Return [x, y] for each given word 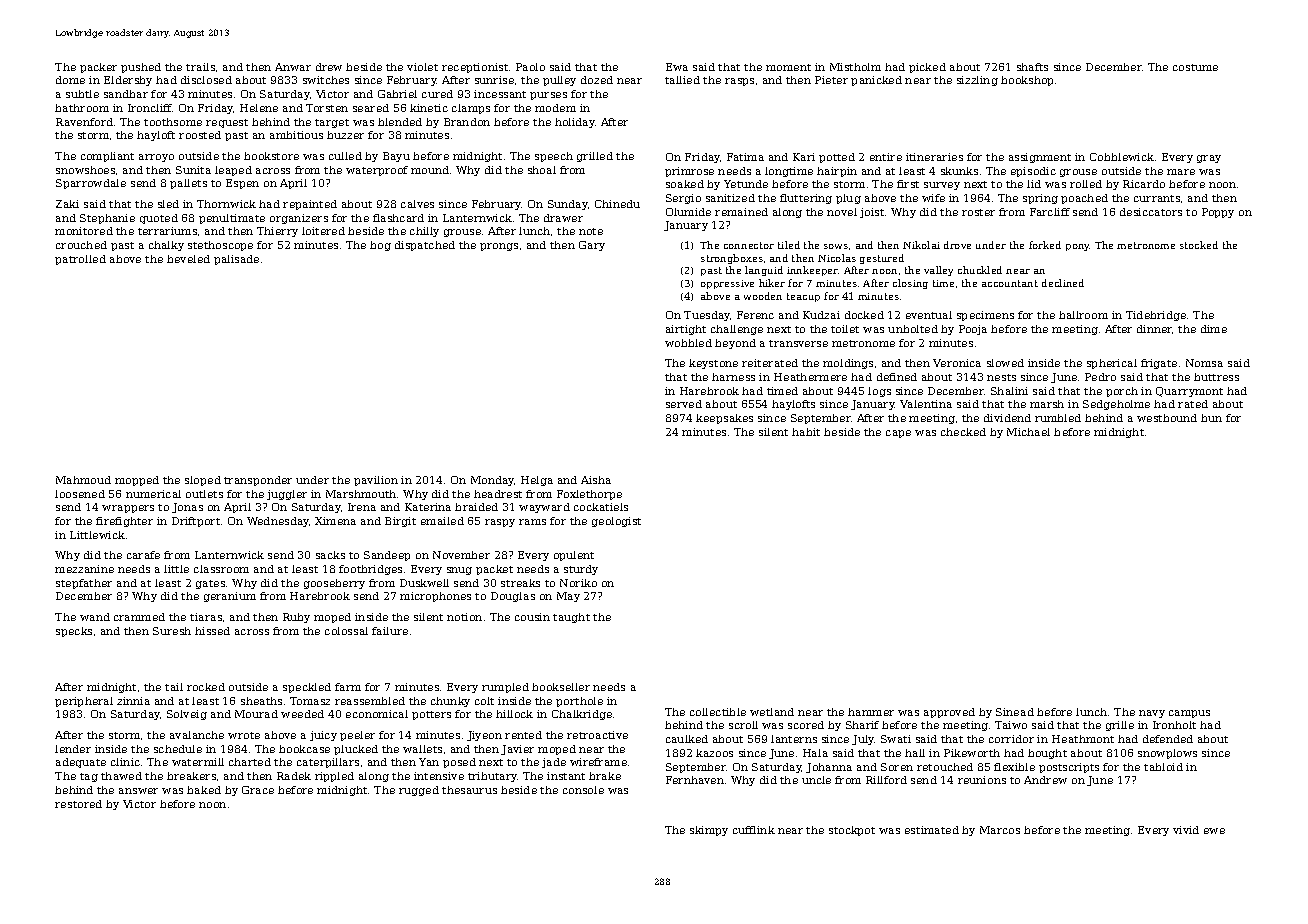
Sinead [1015, 712]
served [684, 404]
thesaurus [469, 790]
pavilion [376, 481]
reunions [982, 780]
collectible [718, 712]
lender [73, 749]
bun [1211, 418]
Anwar [293, 67]
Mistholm [855, 67]
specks [74, 632]
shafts [1032, 67]
